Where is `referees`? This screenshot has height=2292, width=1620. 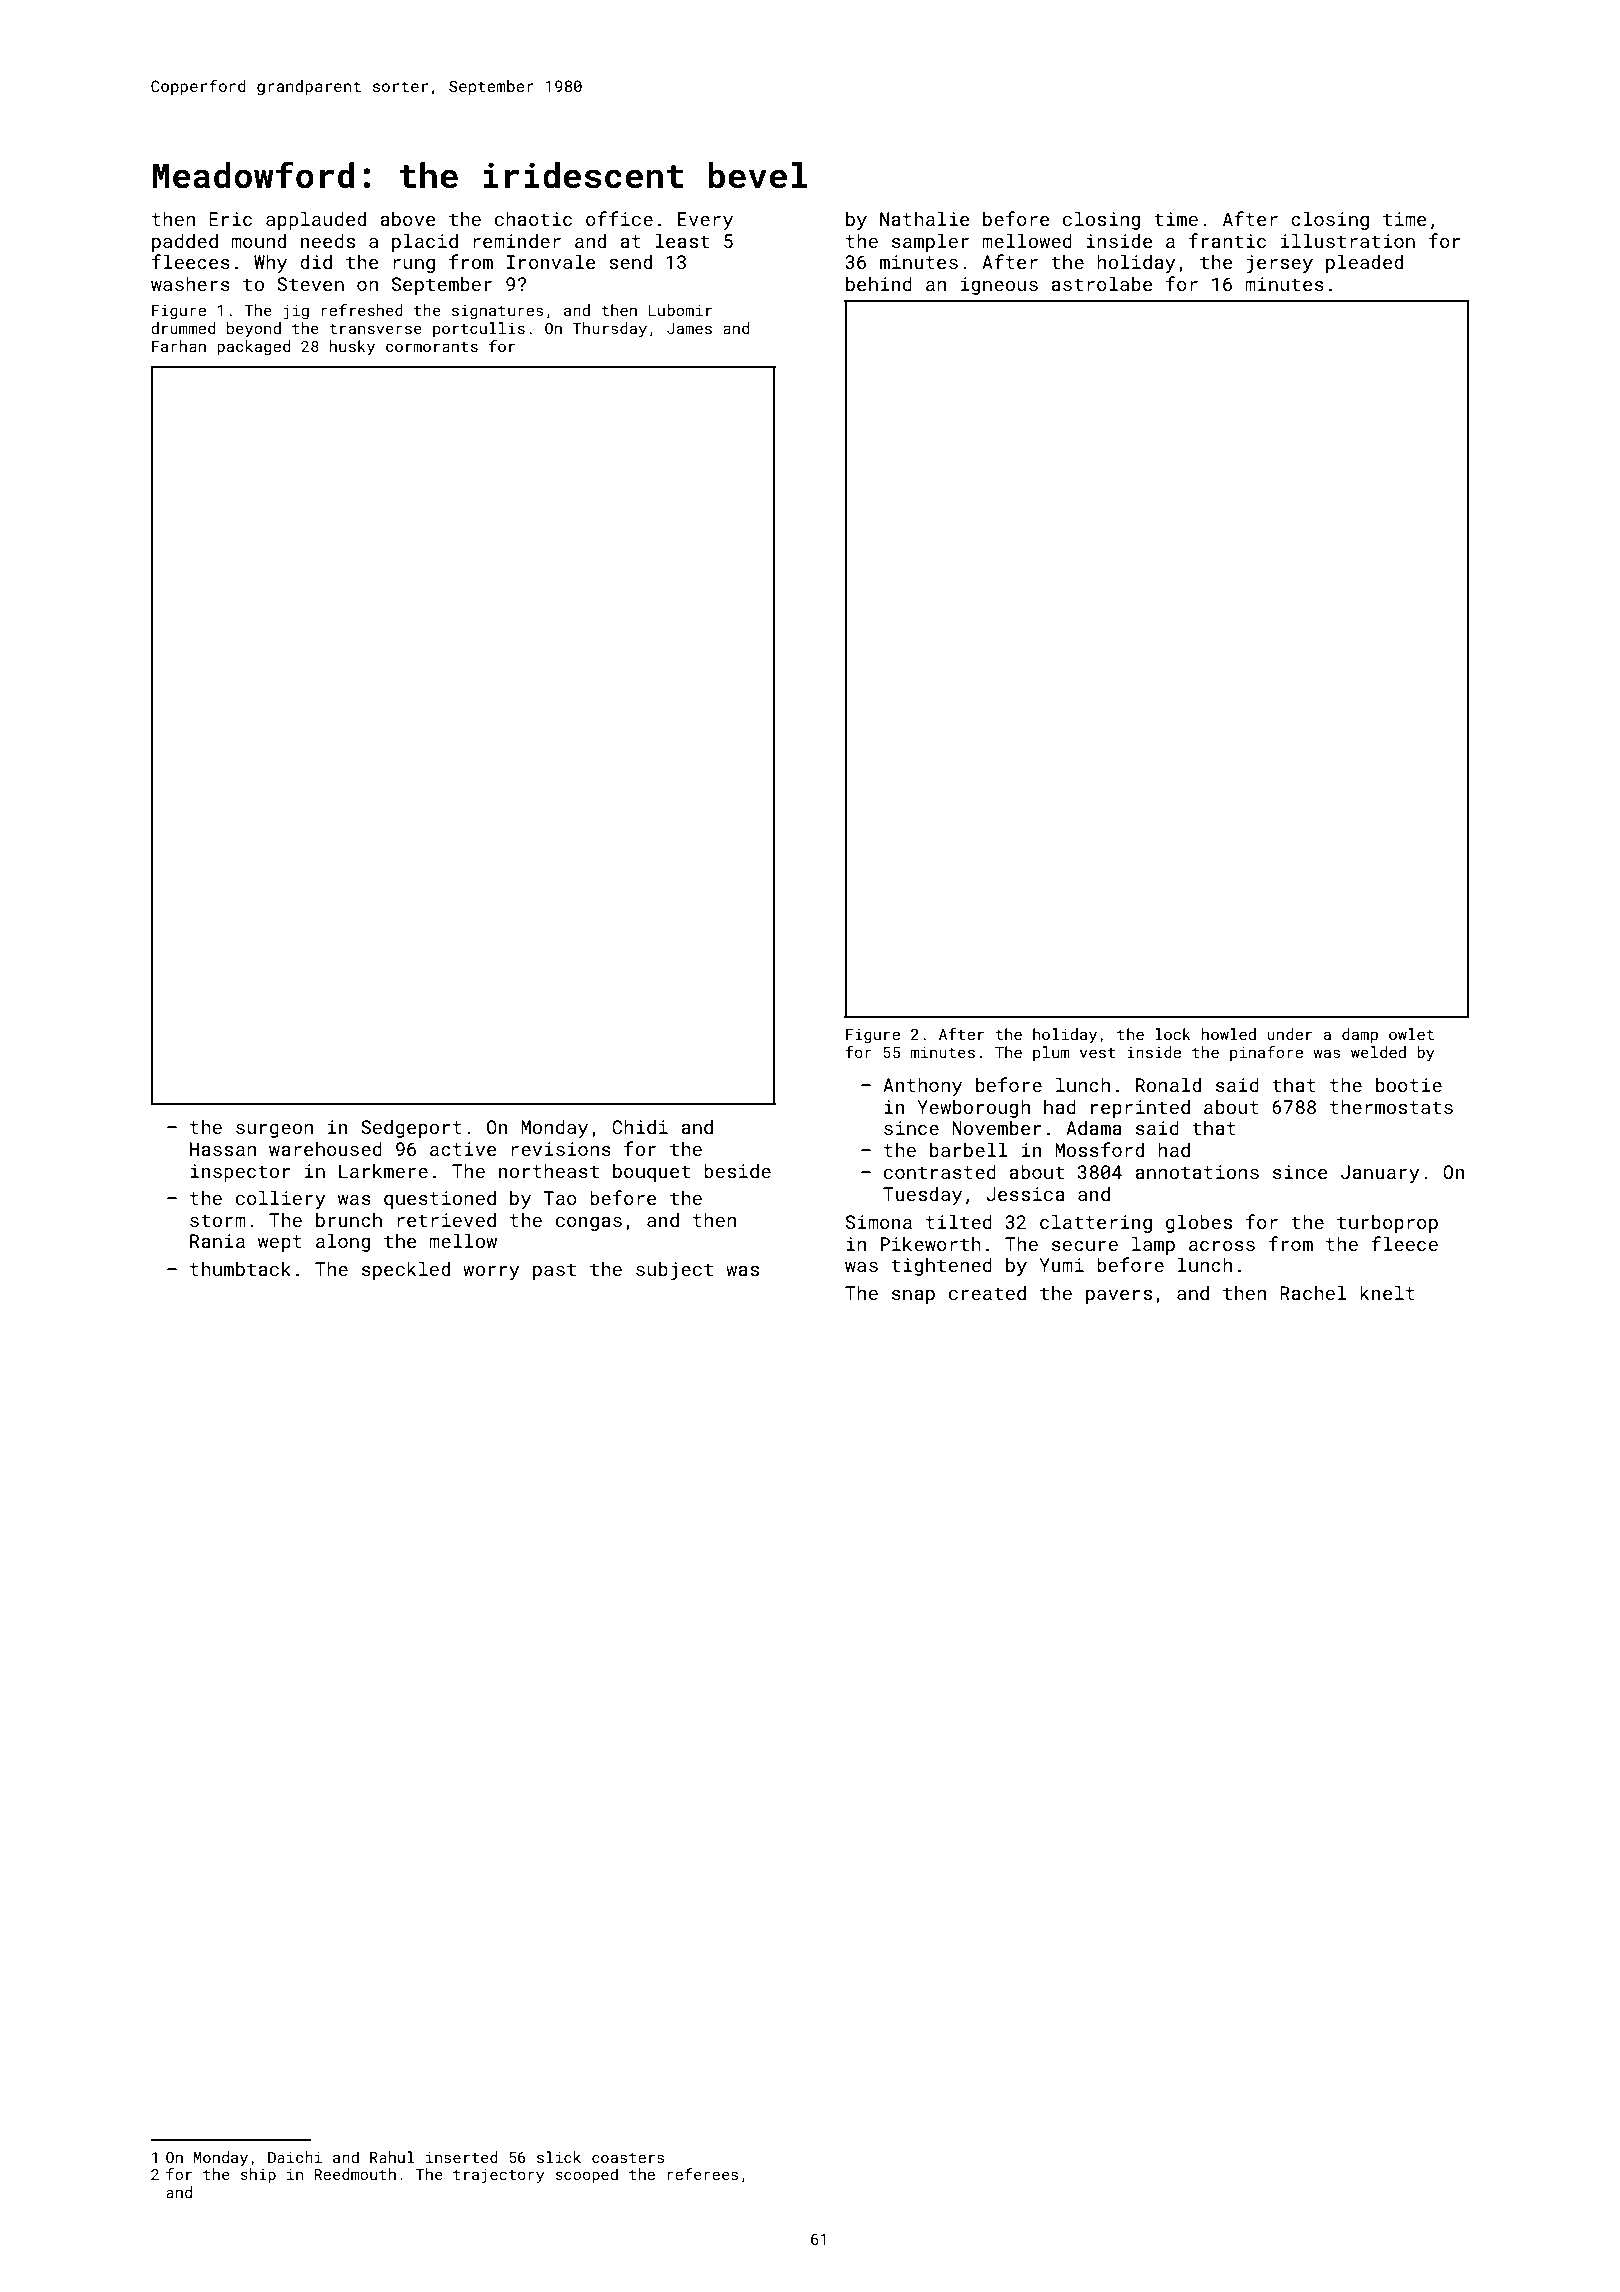 referees is located at coordinates (702, 2174).
